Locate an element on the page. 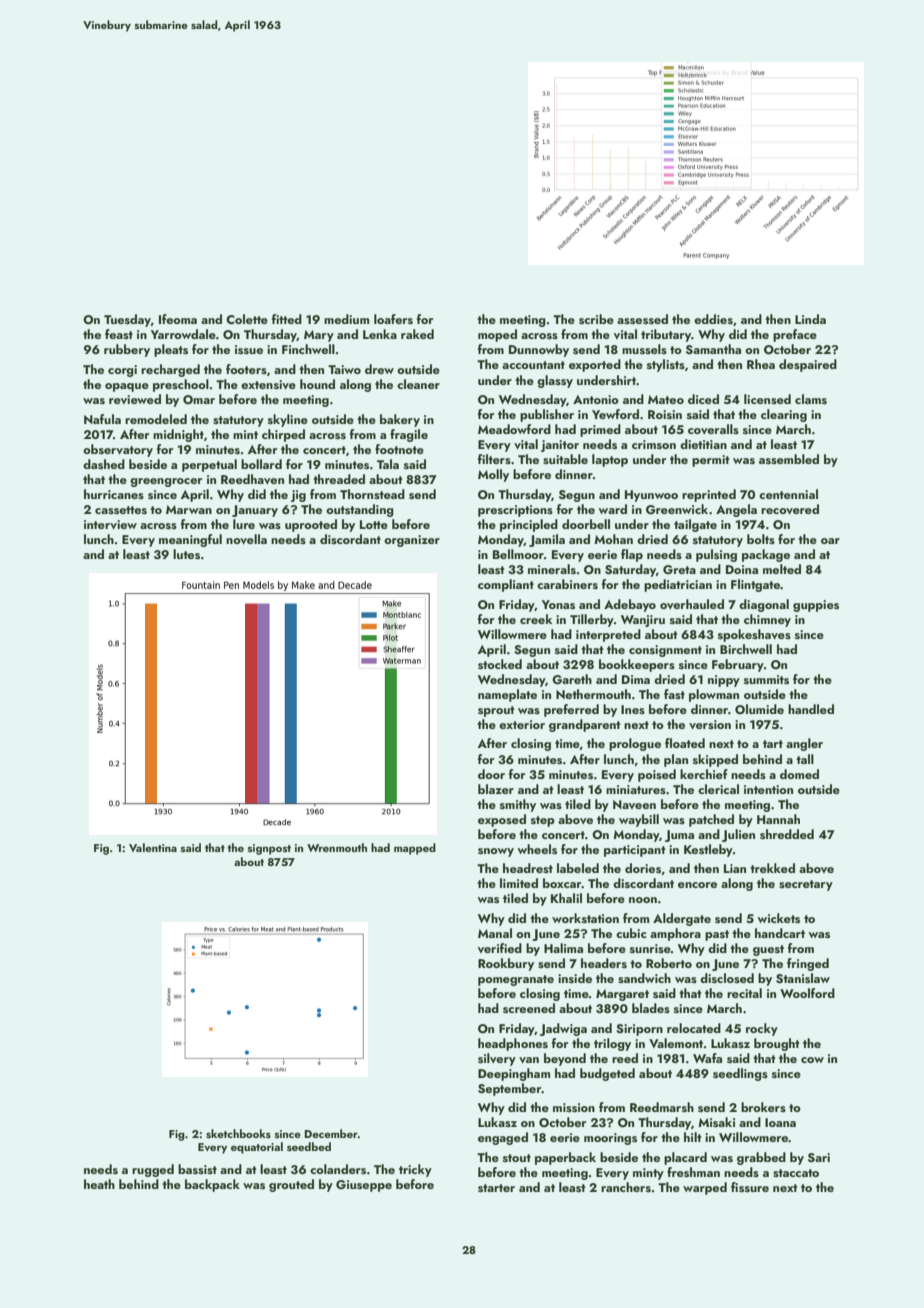 The width and height of the image is (924, 1308). sketchbooks is located at coordinates (238, 1133).
